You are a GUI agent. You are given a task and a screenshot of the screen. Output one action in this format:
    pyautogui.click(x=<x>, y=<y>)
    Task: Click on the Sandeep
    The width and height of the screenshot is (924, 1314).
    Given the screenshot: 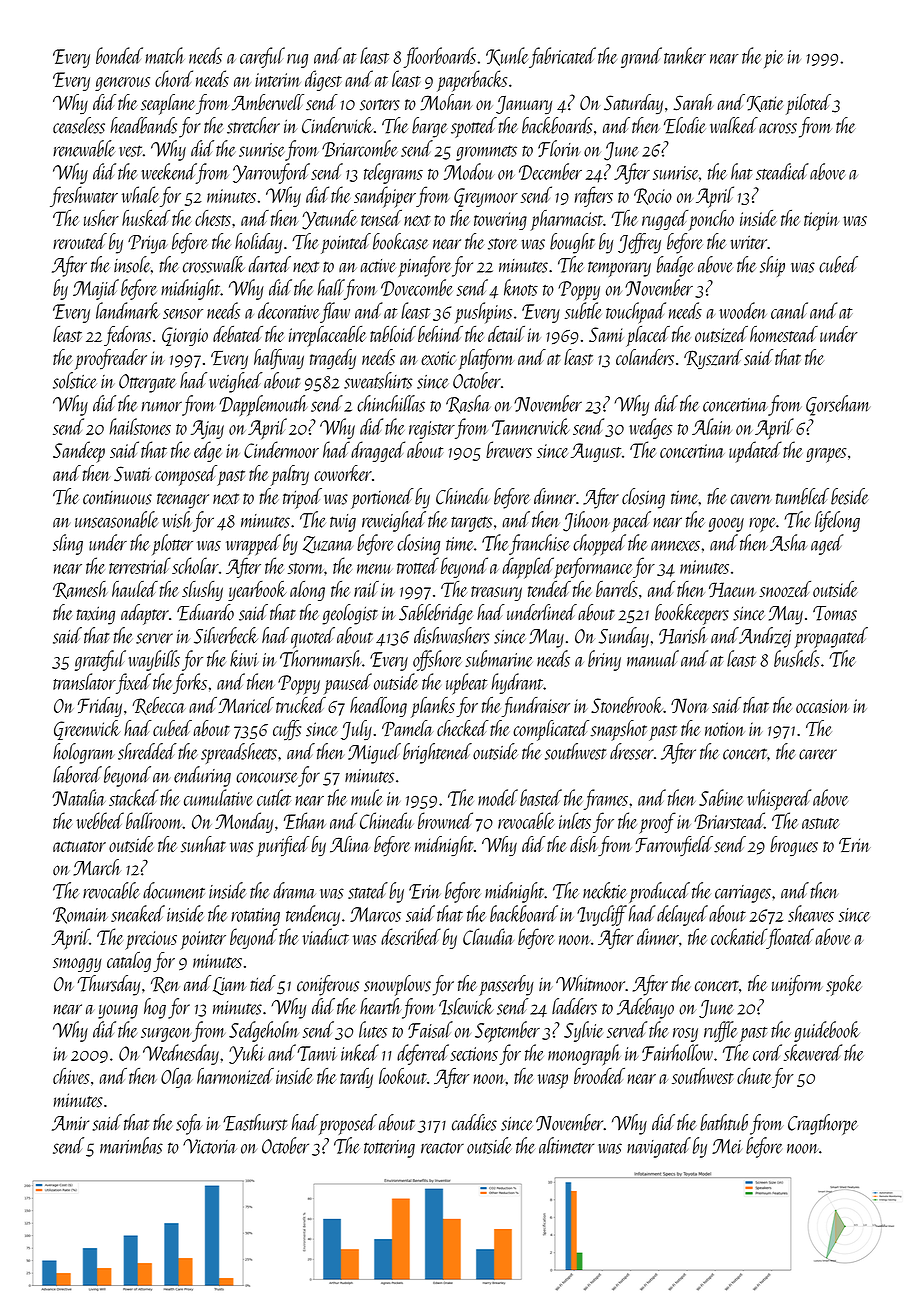 What is the action you would take?
    pyautogui.click(x=79, y=451)
